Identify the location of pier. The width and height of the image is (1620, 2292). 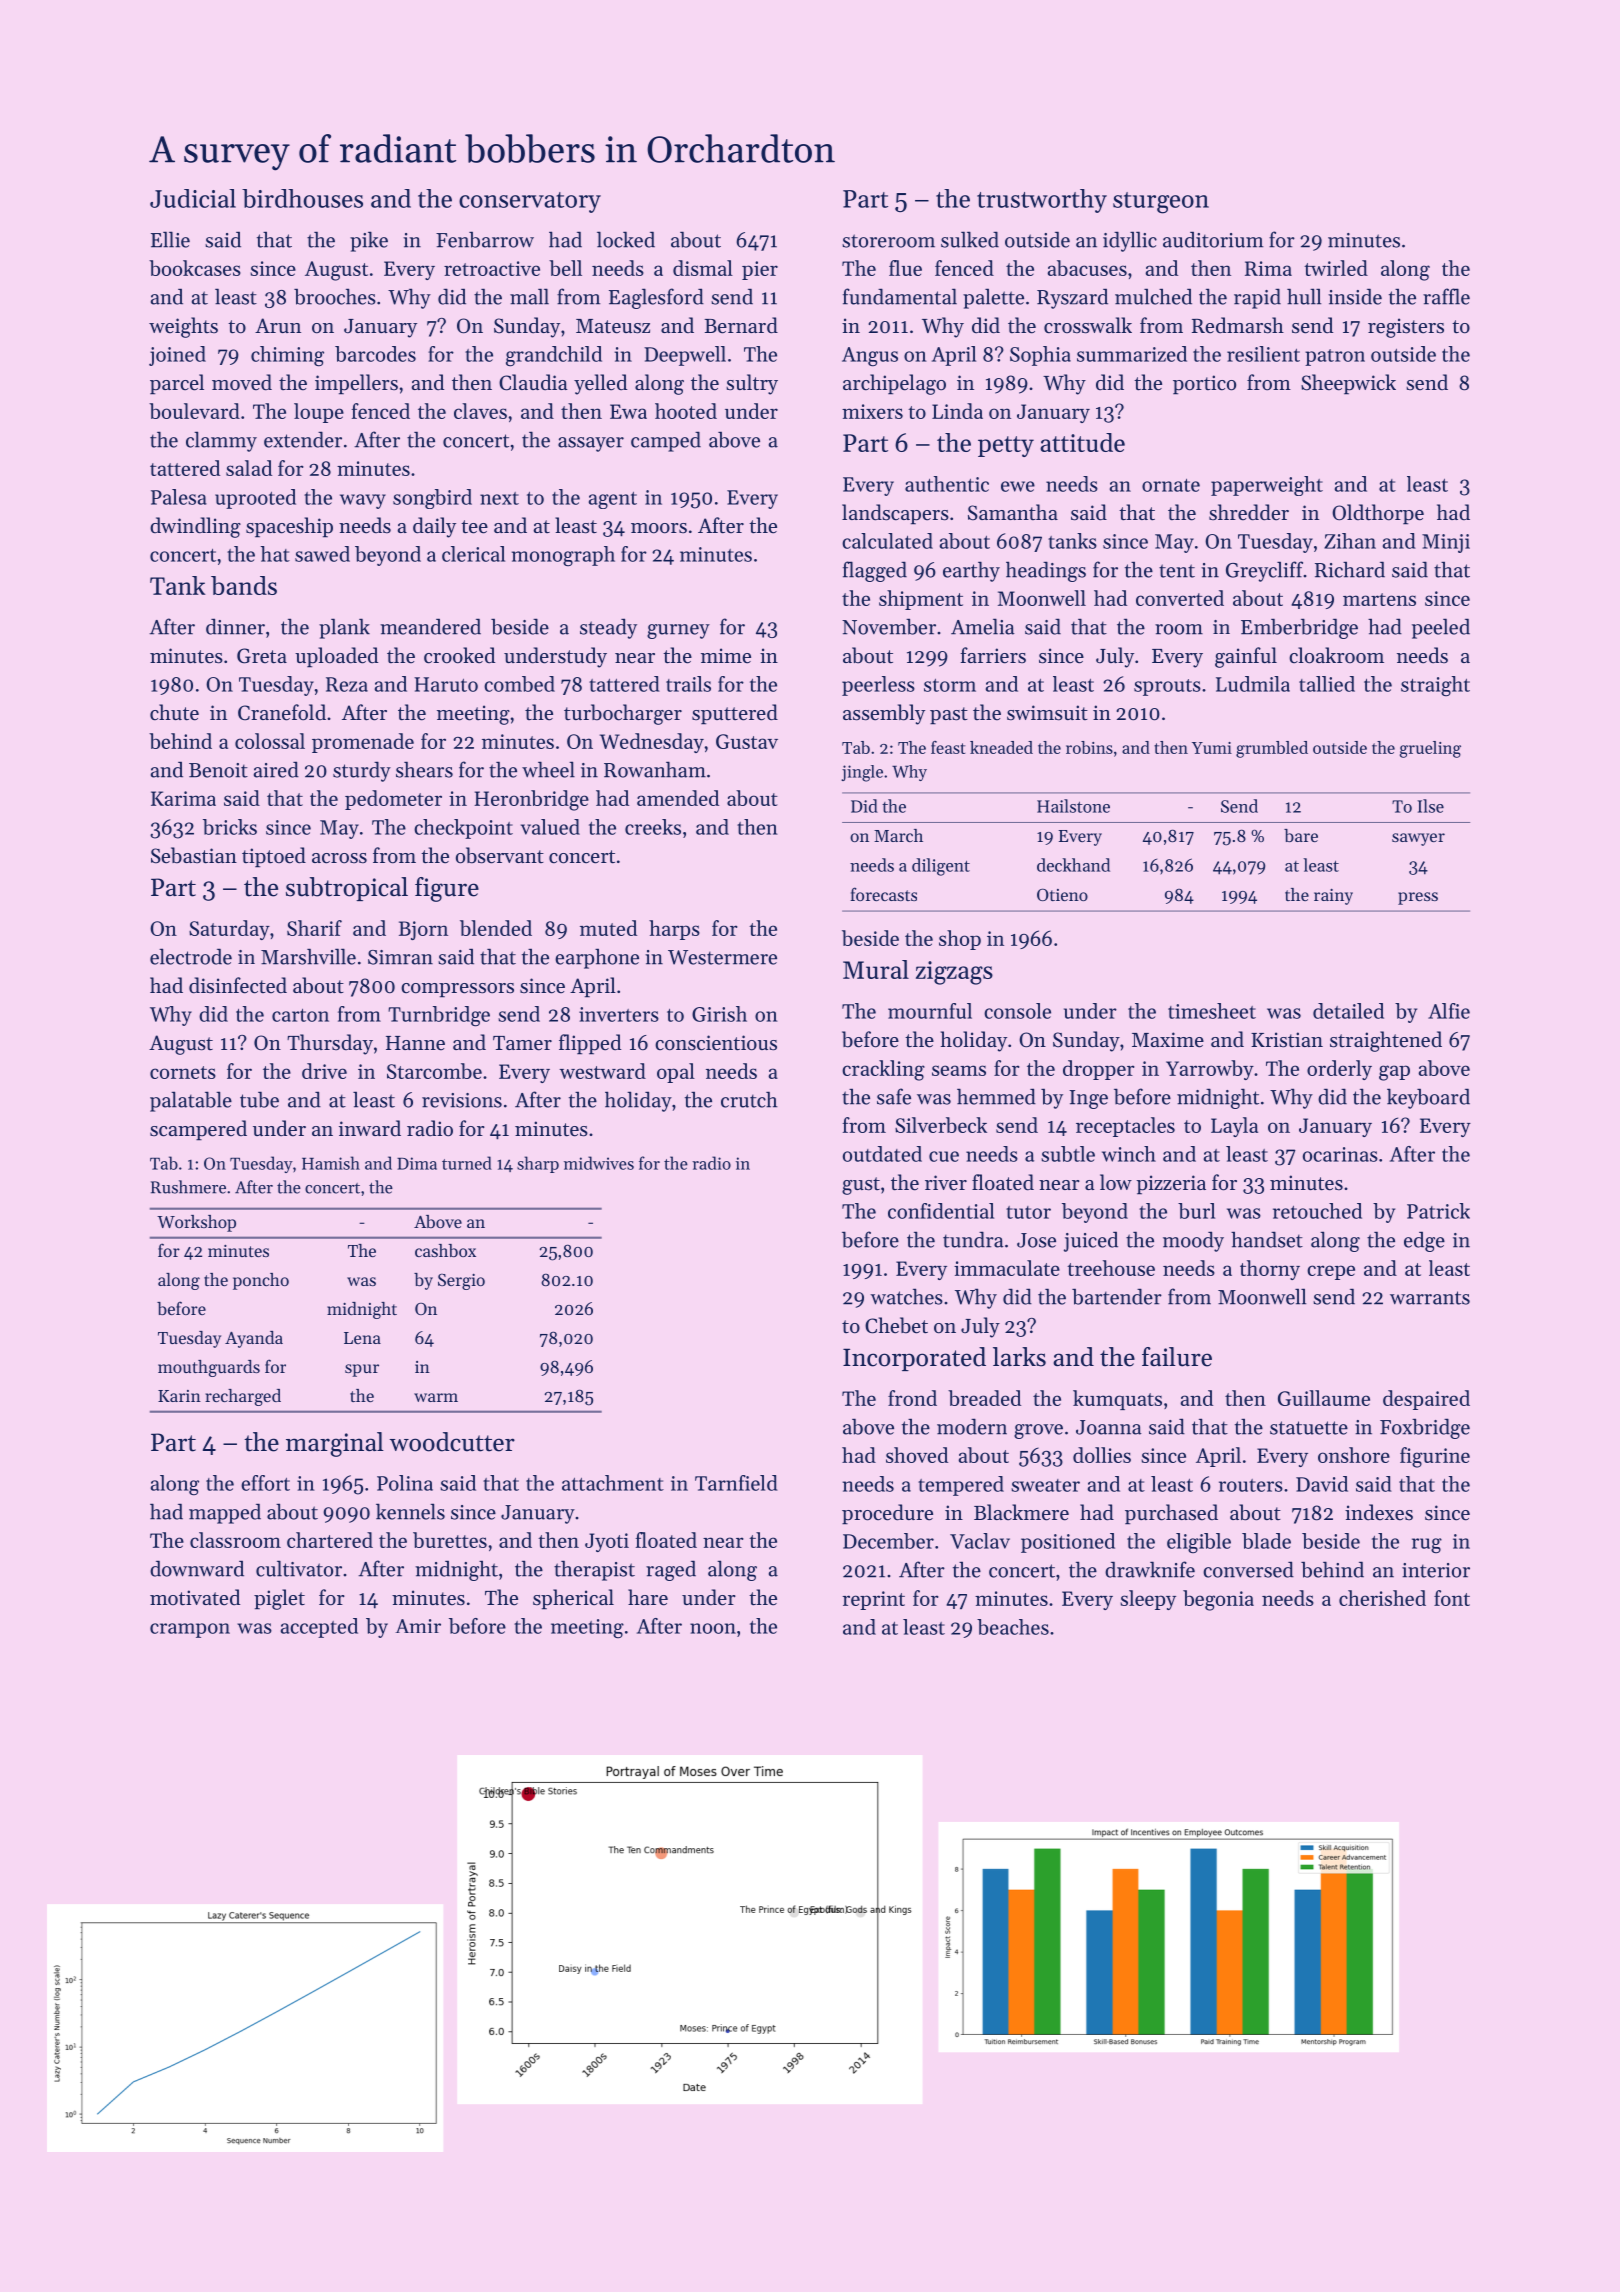
(760, 270).
